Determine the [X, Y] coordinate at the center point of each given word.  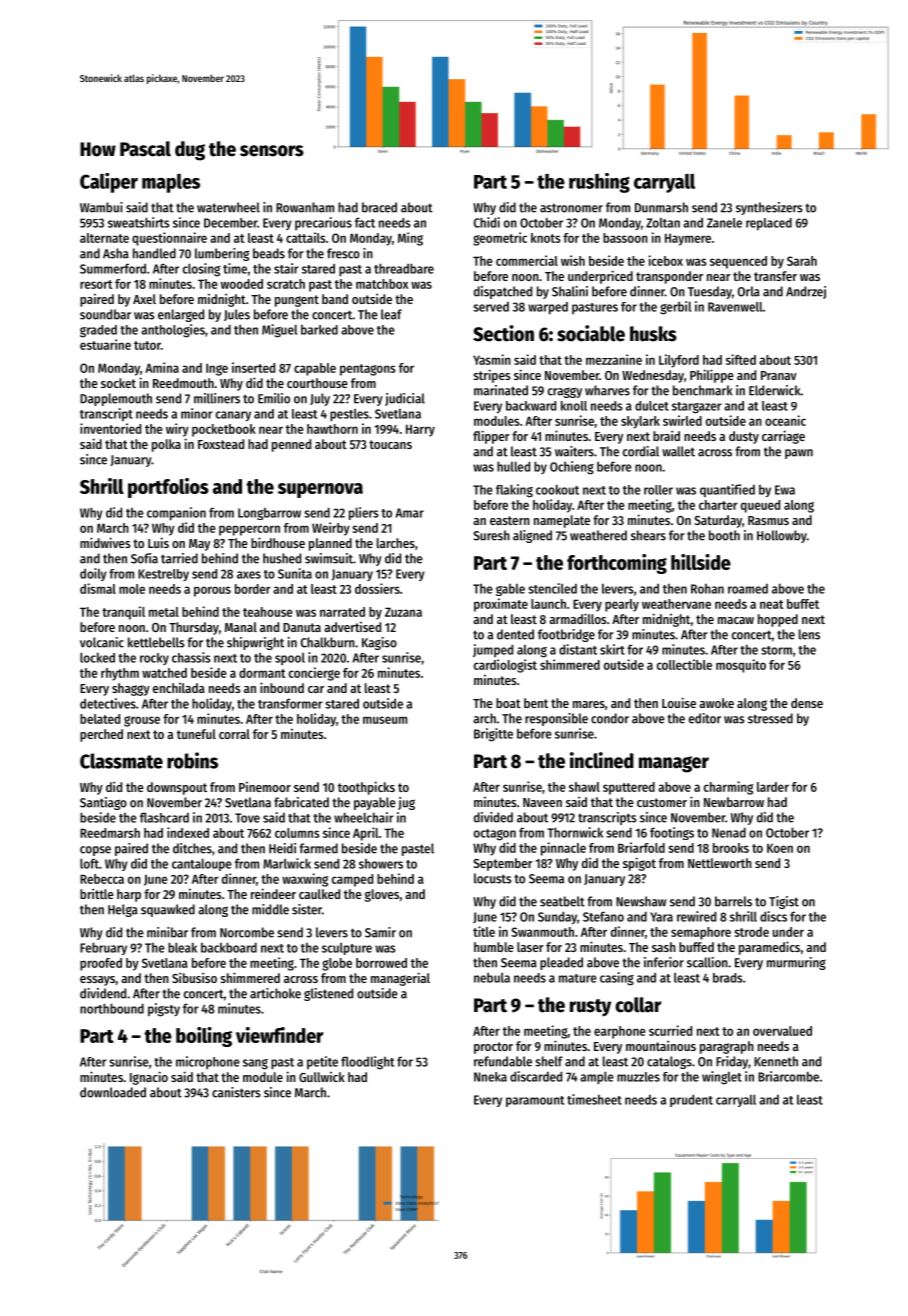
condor [610, 718]
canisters [236, 1092]
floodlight [367, 1063]
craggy [565, 392]
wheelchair [363, 817]
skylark [640, 422]
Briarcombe [788, 1076]
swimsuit [329, 558]
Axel [144, 299]
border [253, 589]
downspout [177, 788]
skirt [612, 649]
